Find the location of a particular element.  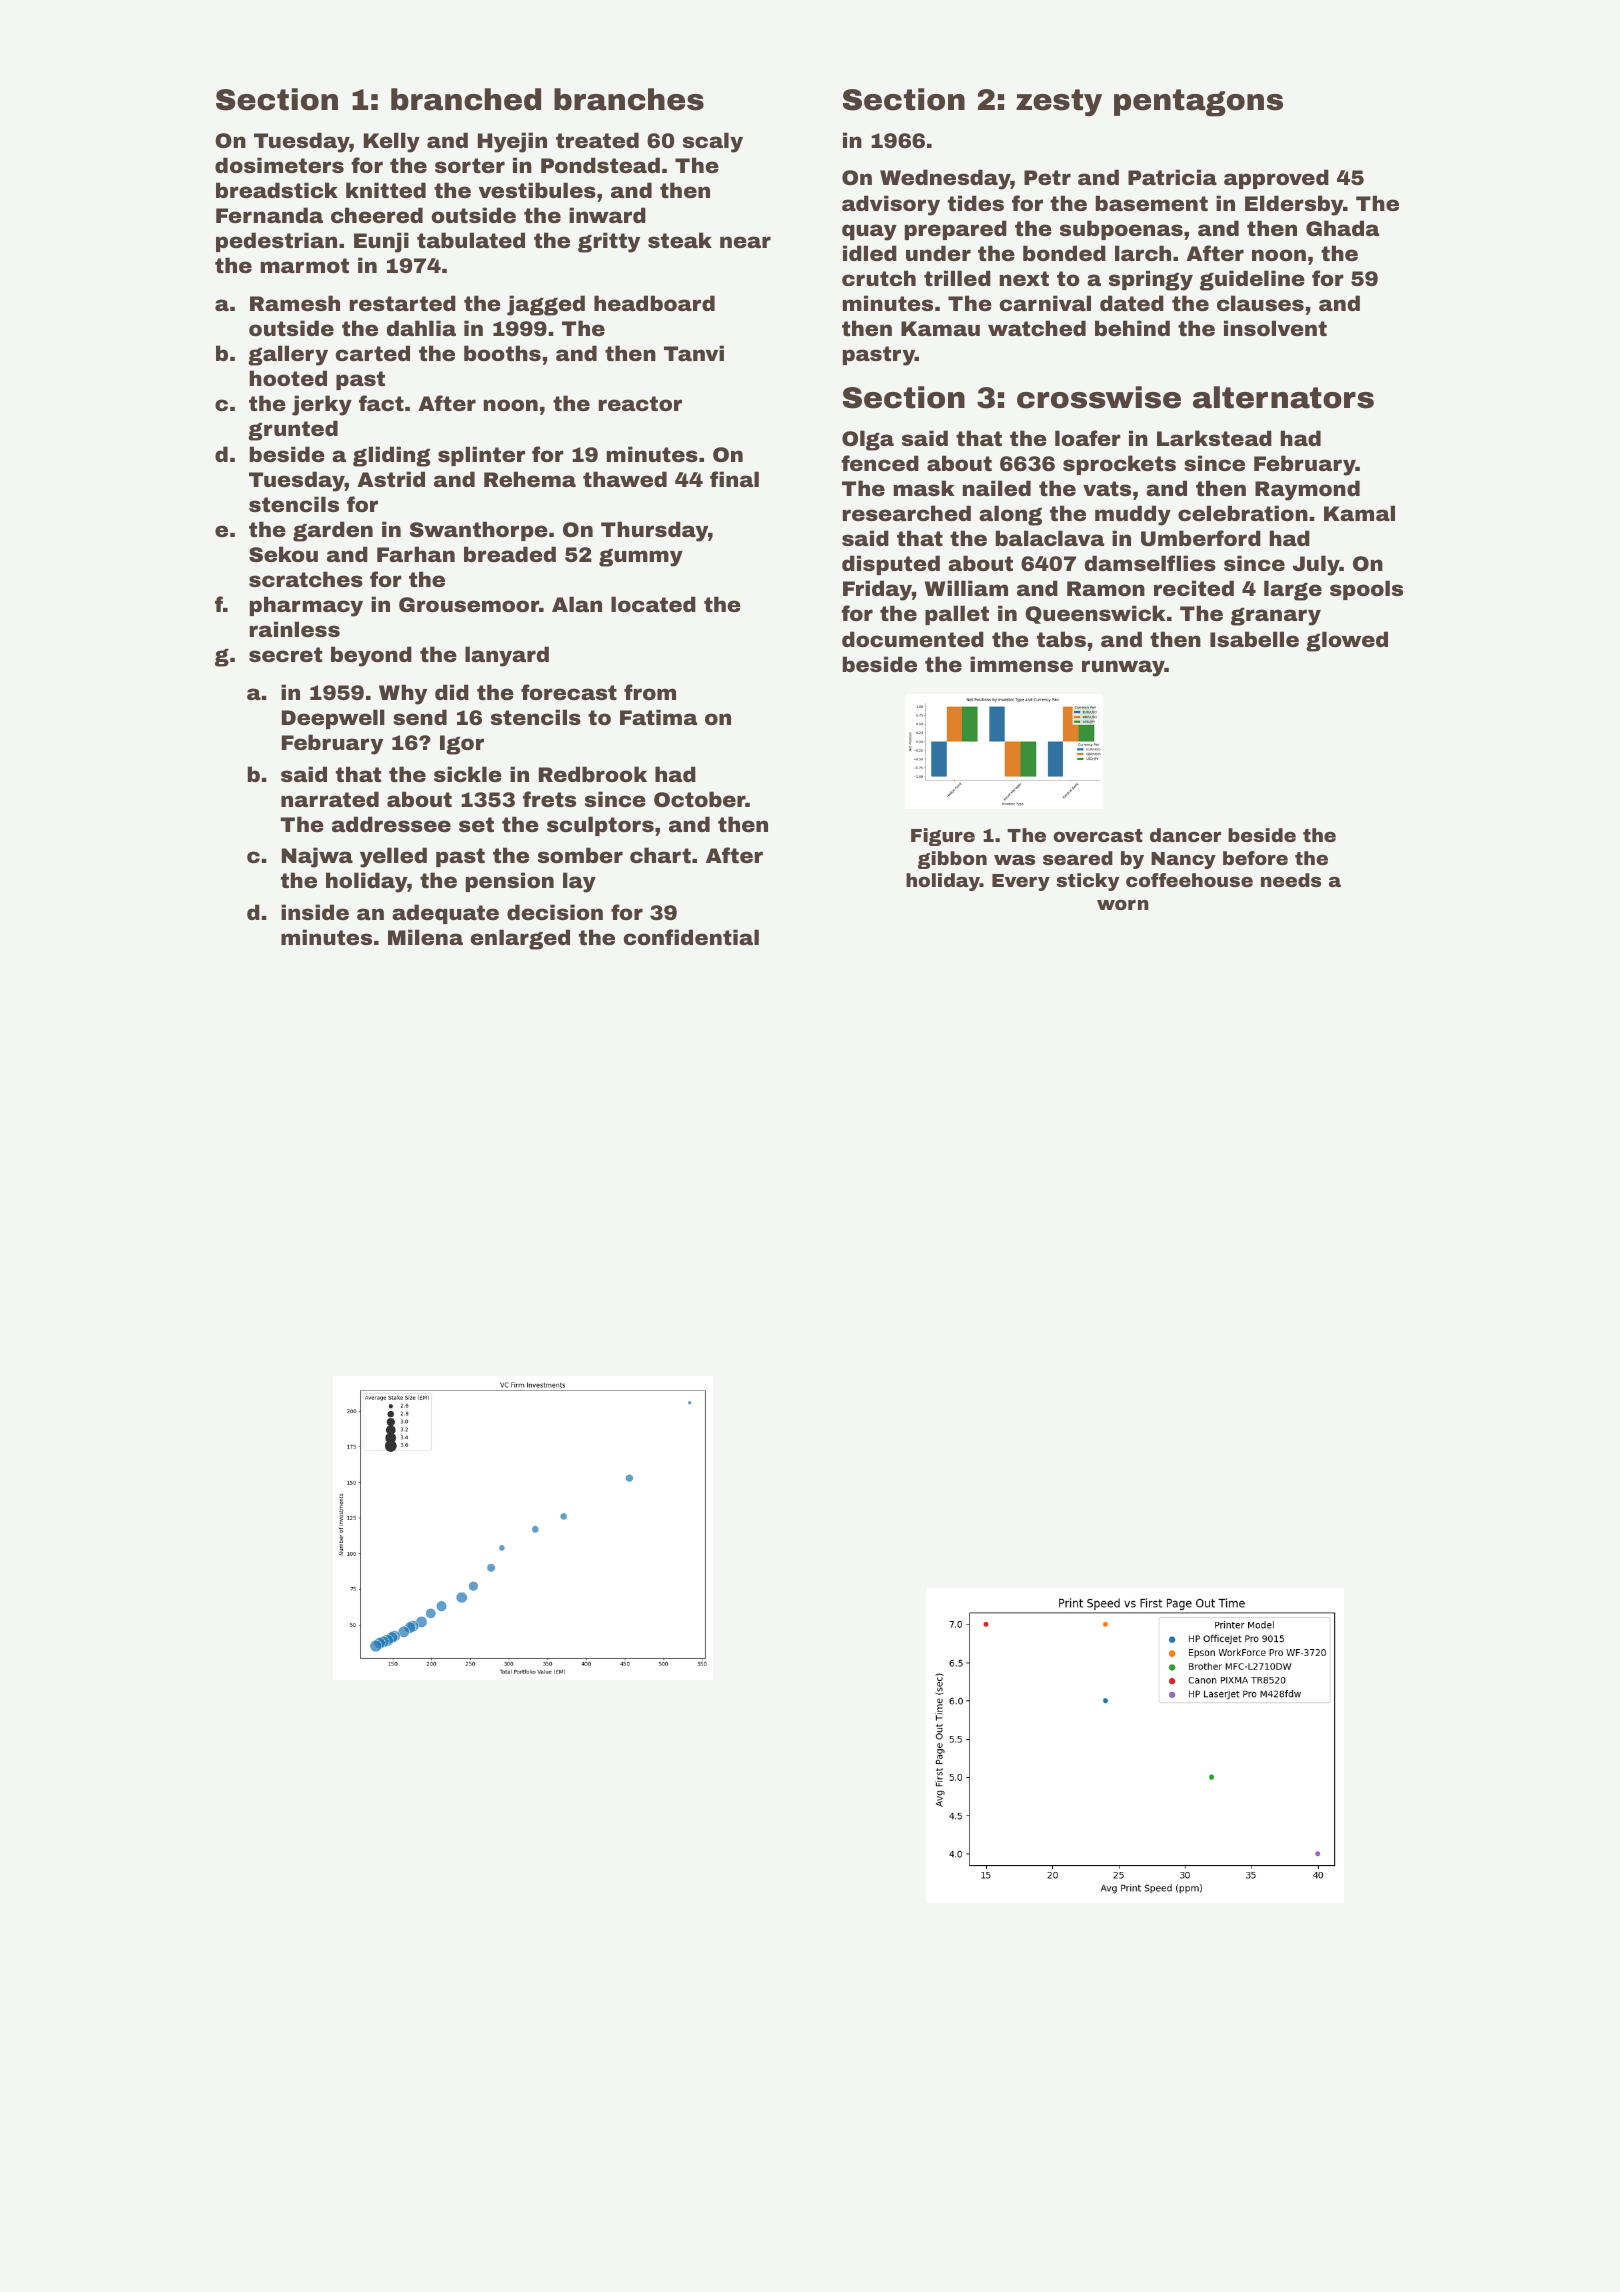

gibbon is located at coordinates (952, 860).
